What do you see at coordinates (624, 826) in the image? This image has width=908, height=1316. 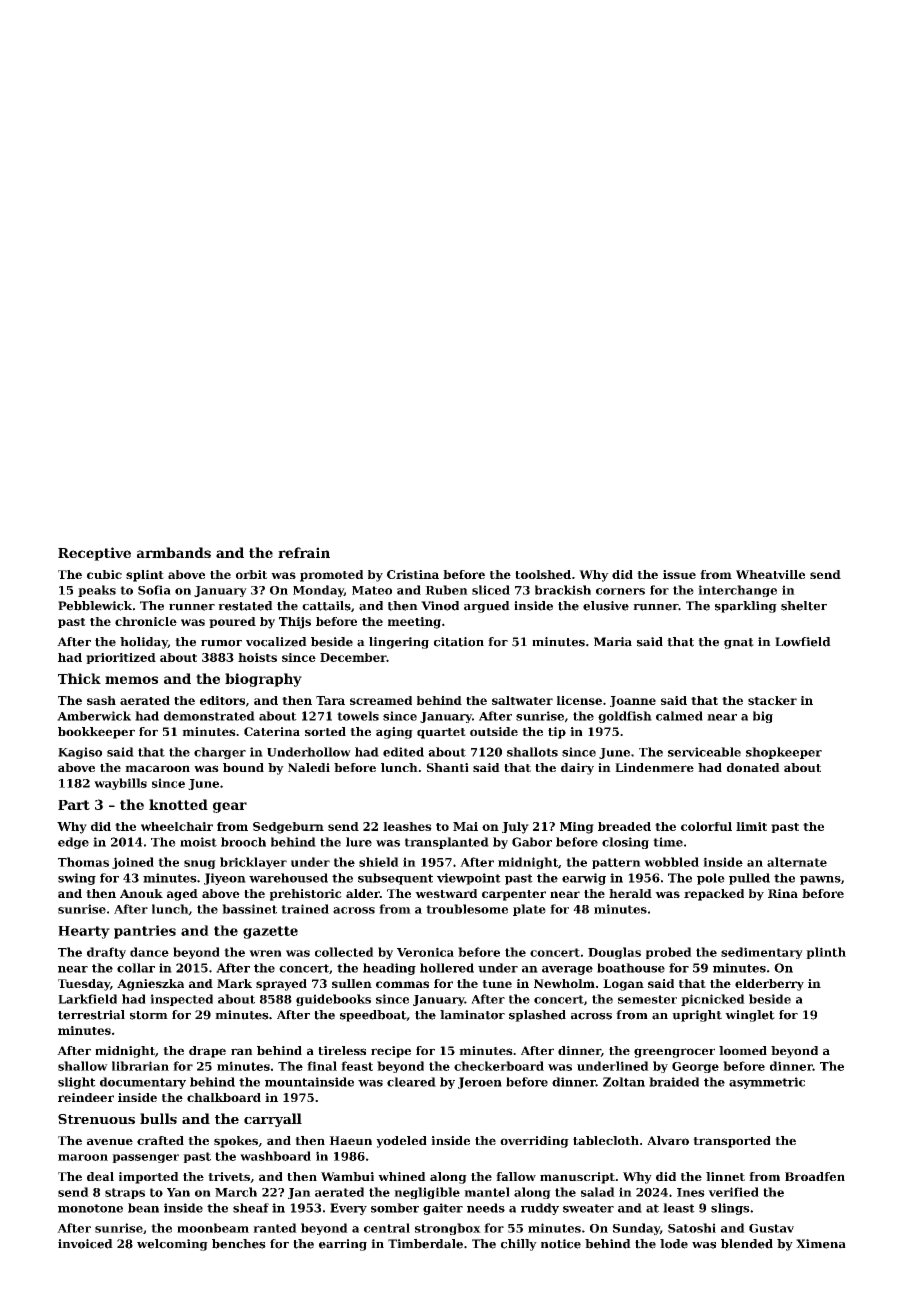 I see `breaded` at bounding box center [624, 826].
